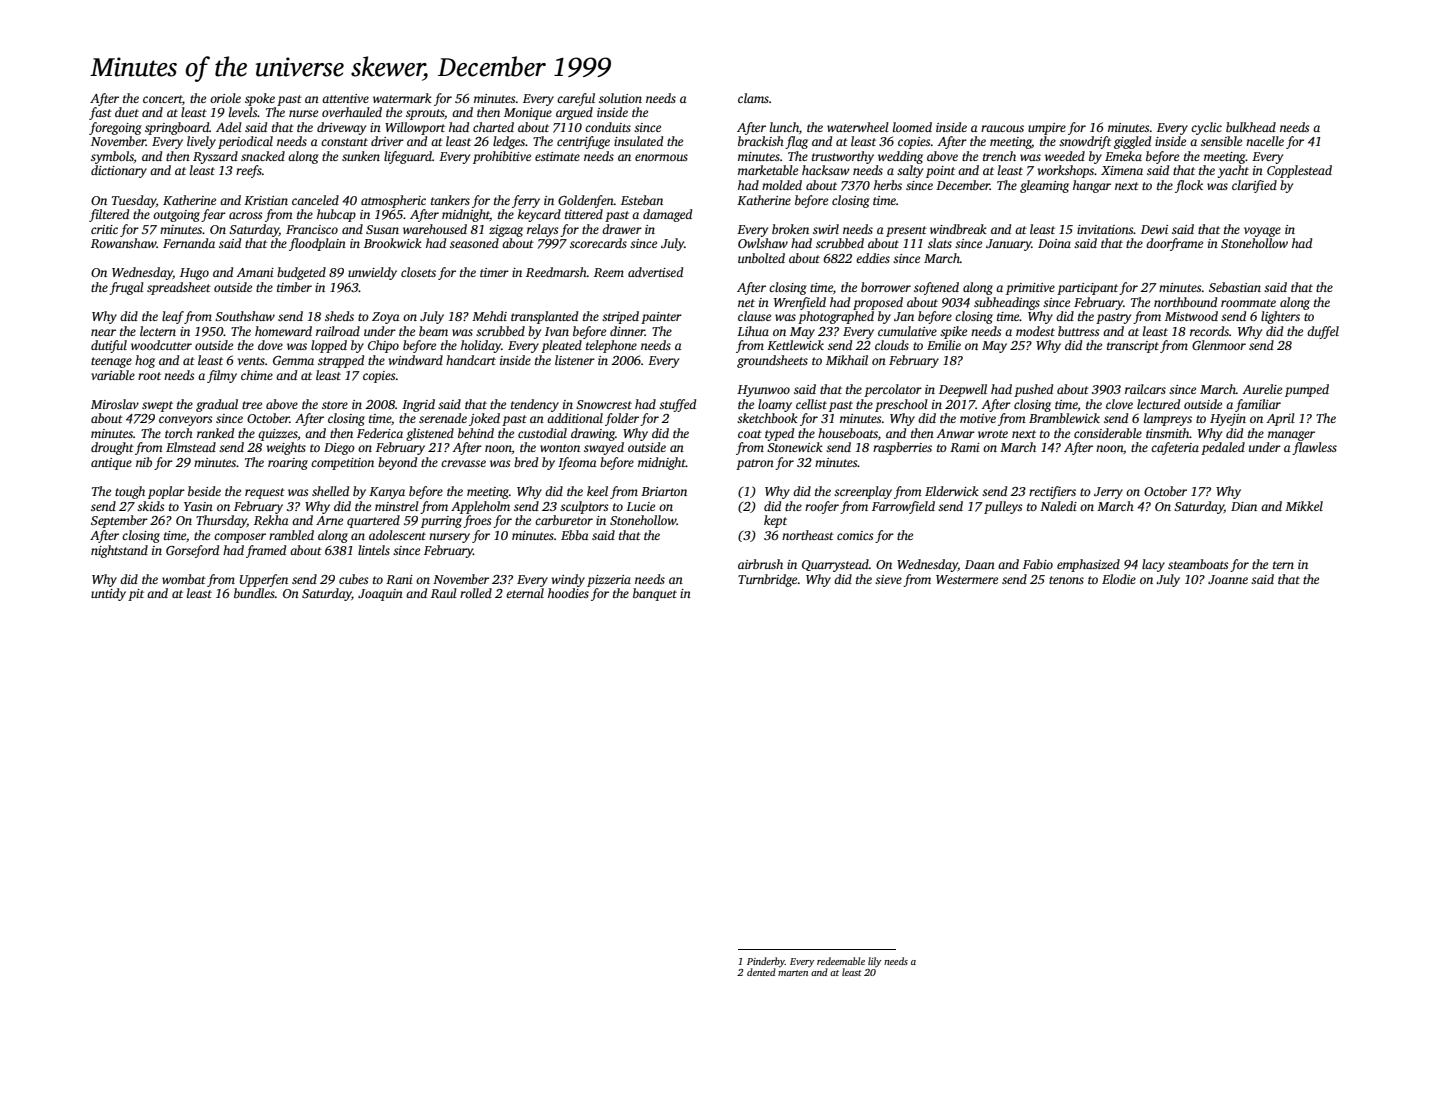  Describe the element at coordinates (1206, 128) in the page. I see `cyclic` at that location.
